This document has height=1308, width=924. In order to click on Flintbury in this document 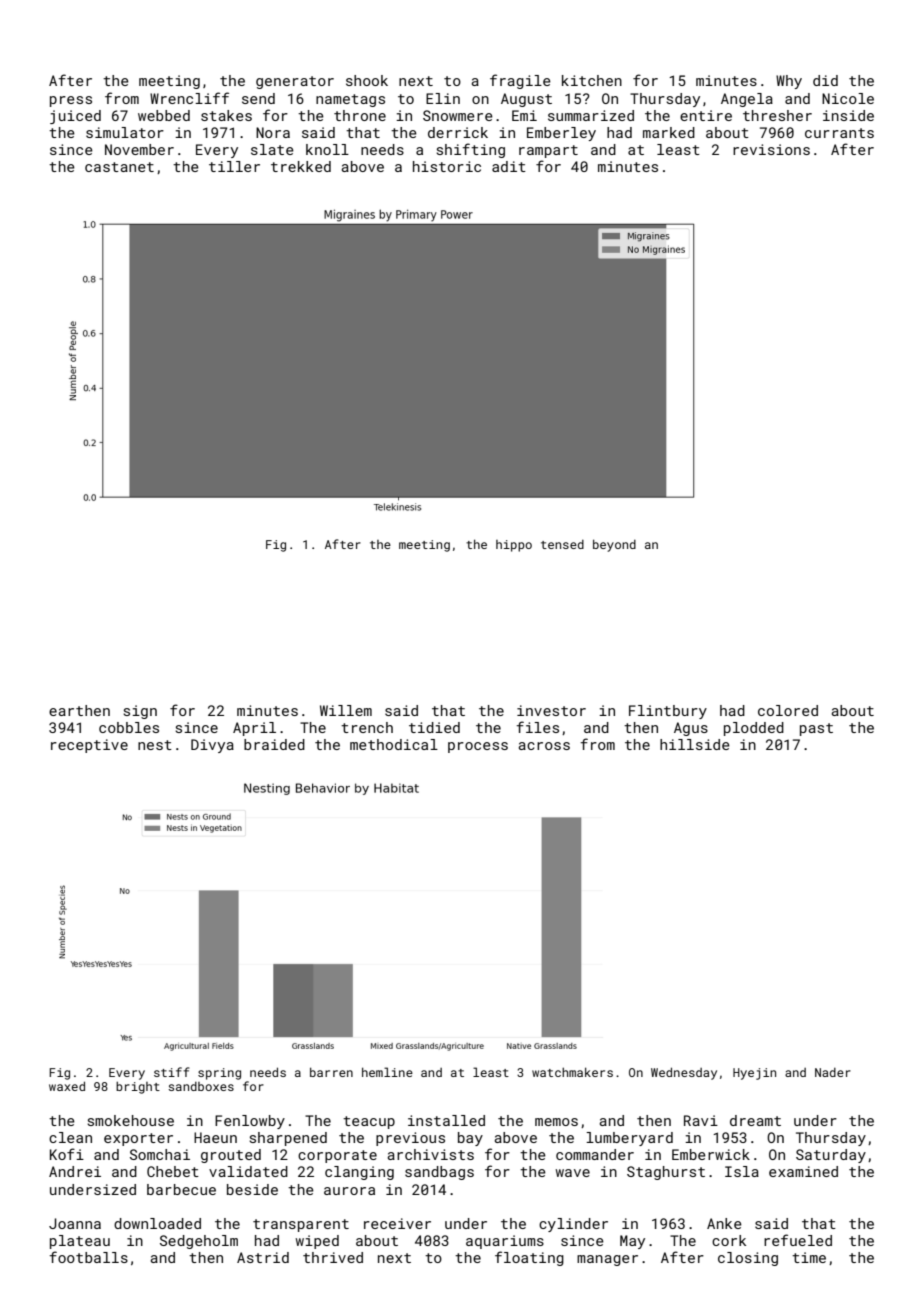, I will do `click(668, 712)`.
